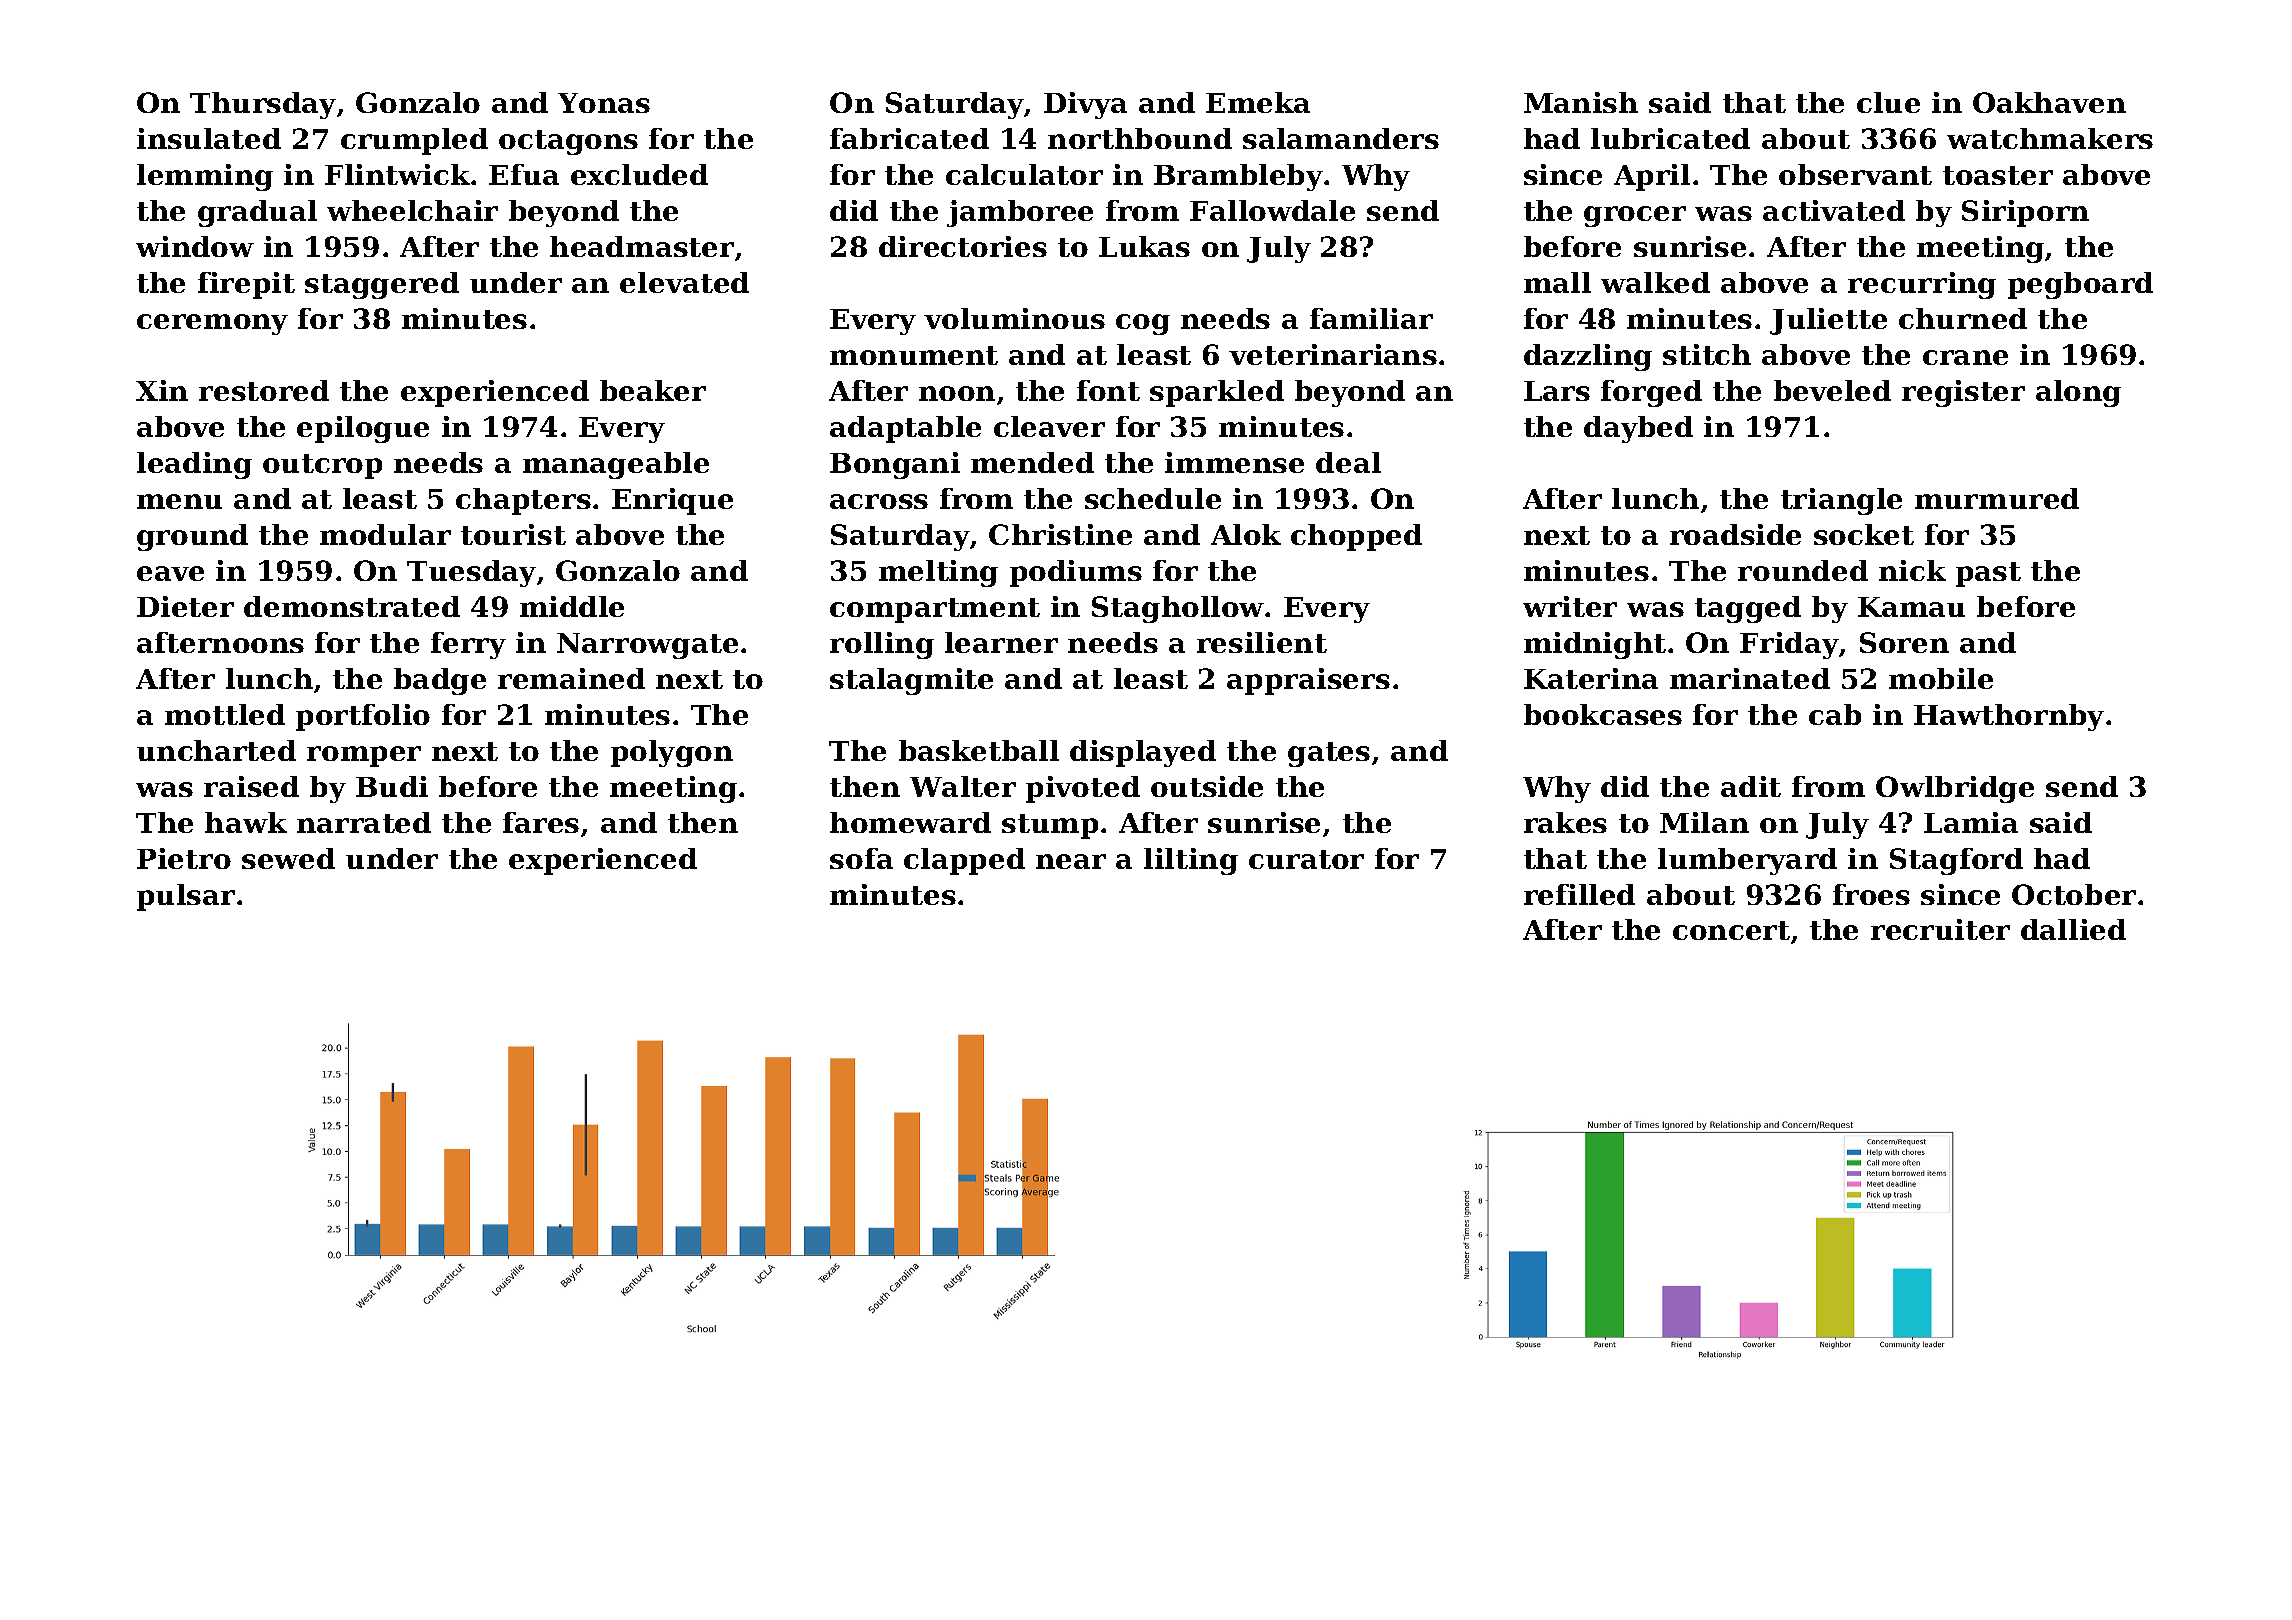  Describe the element at coordinates (205, 177) in the document. I see `lemming` at that location.
